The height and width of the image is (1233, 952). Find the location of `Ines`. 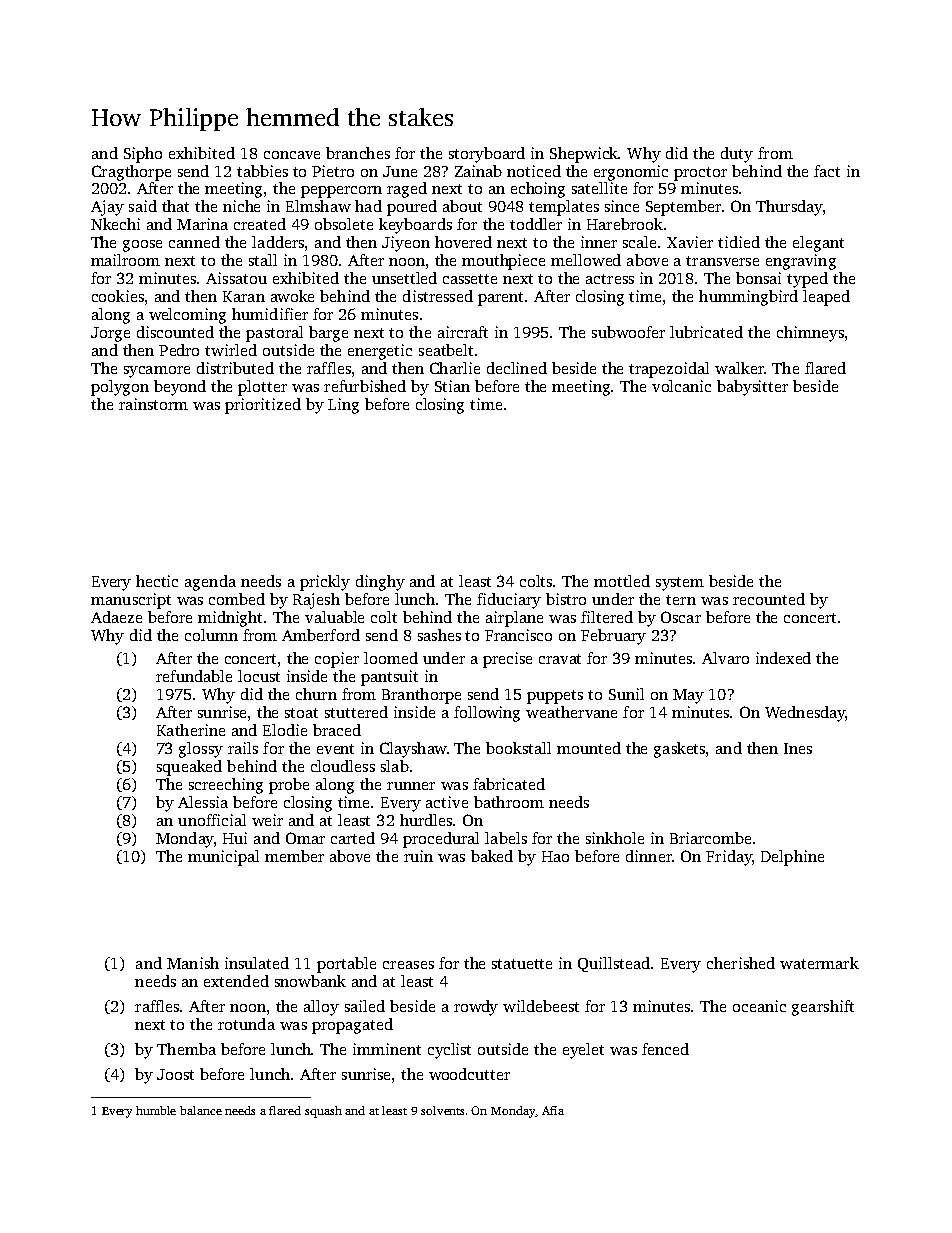

Ines is located at coordinates (798, 748).
